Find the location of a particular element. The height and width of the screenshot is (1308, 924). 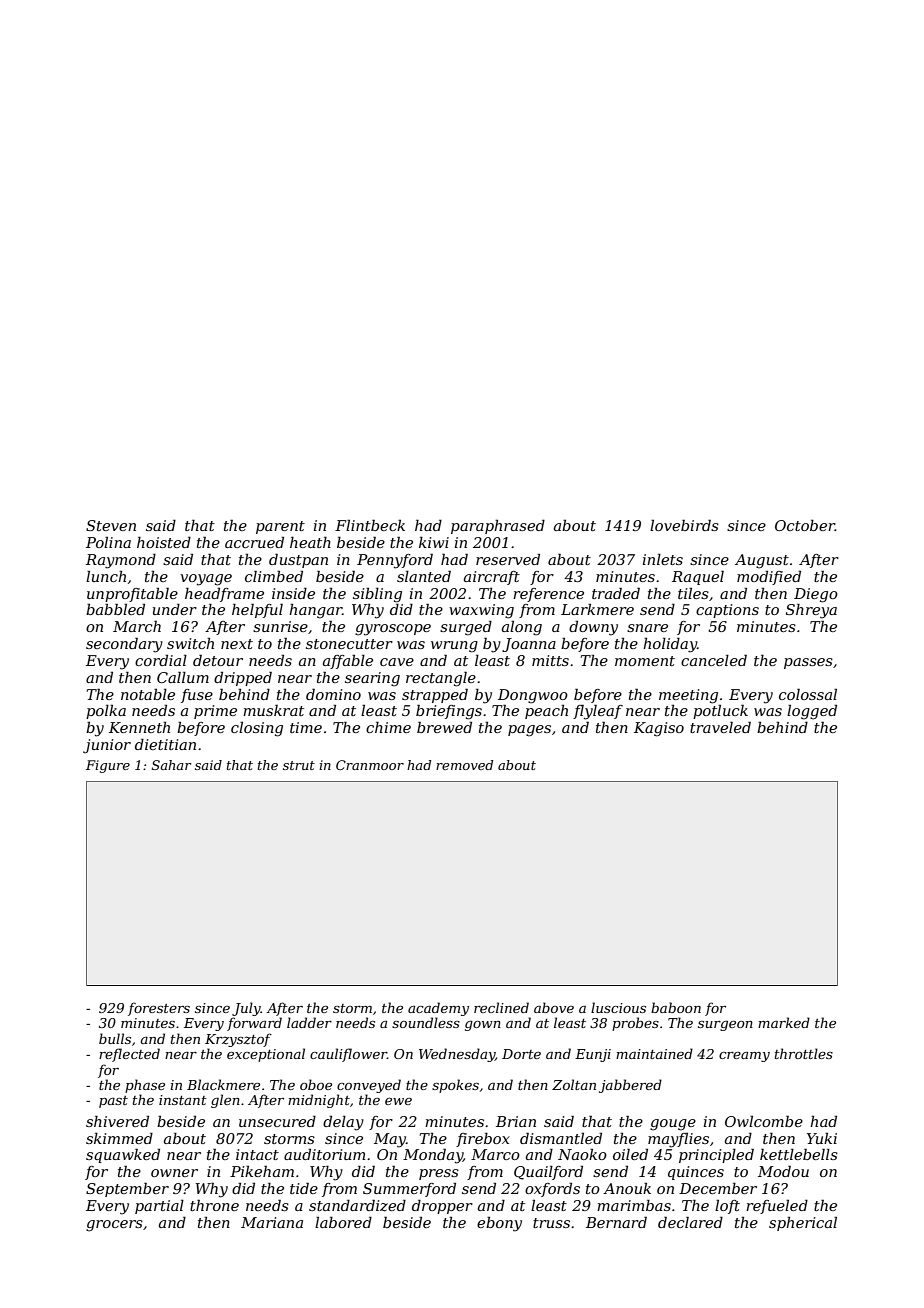

Mariana is located at coordinates (272, 1222).
